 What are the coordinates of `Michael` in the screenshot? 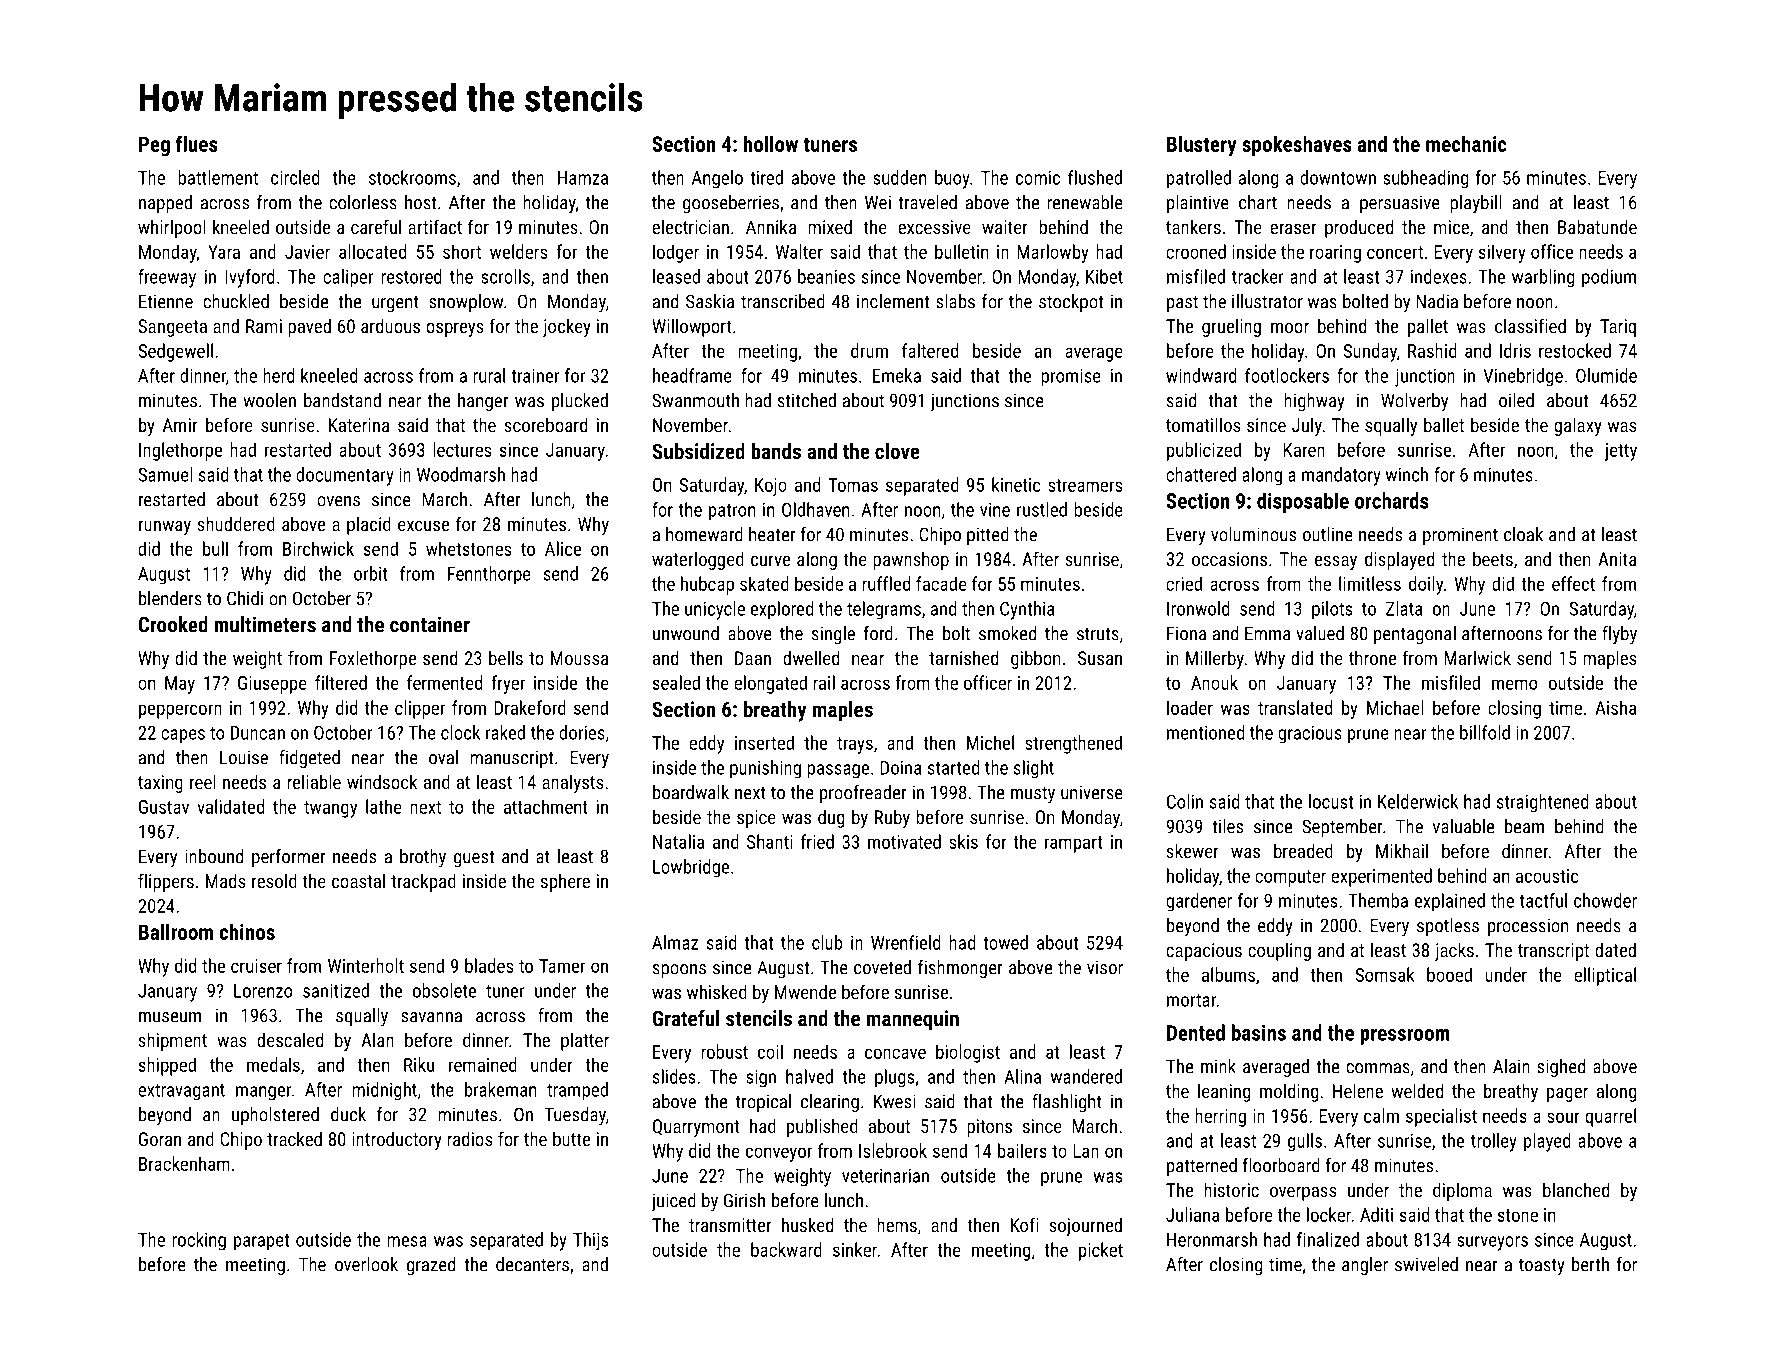 It's located at (1395, 707).
